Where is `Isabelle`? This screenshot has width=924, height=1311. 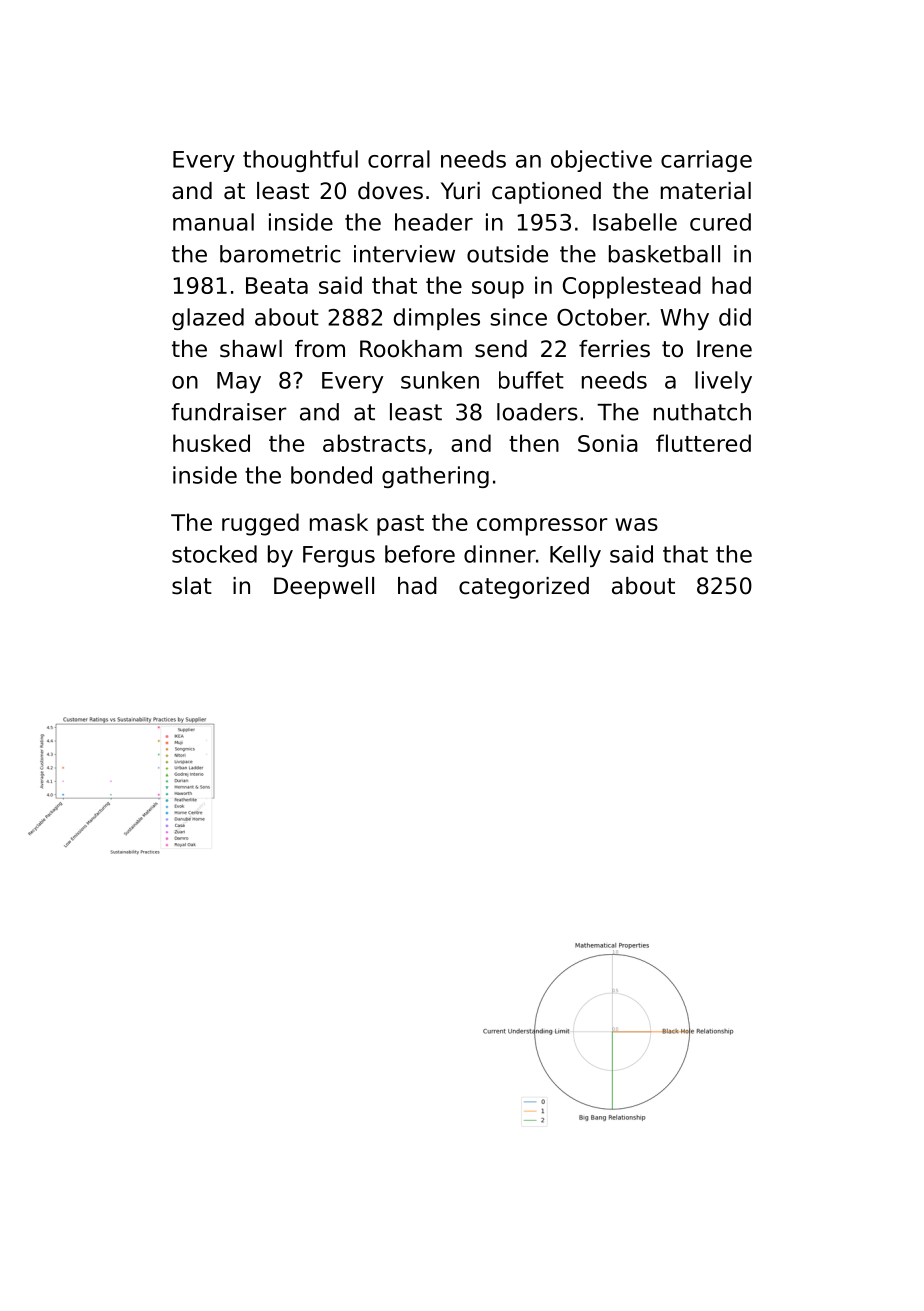 Isabelle is located at coordinates (635, 222).
